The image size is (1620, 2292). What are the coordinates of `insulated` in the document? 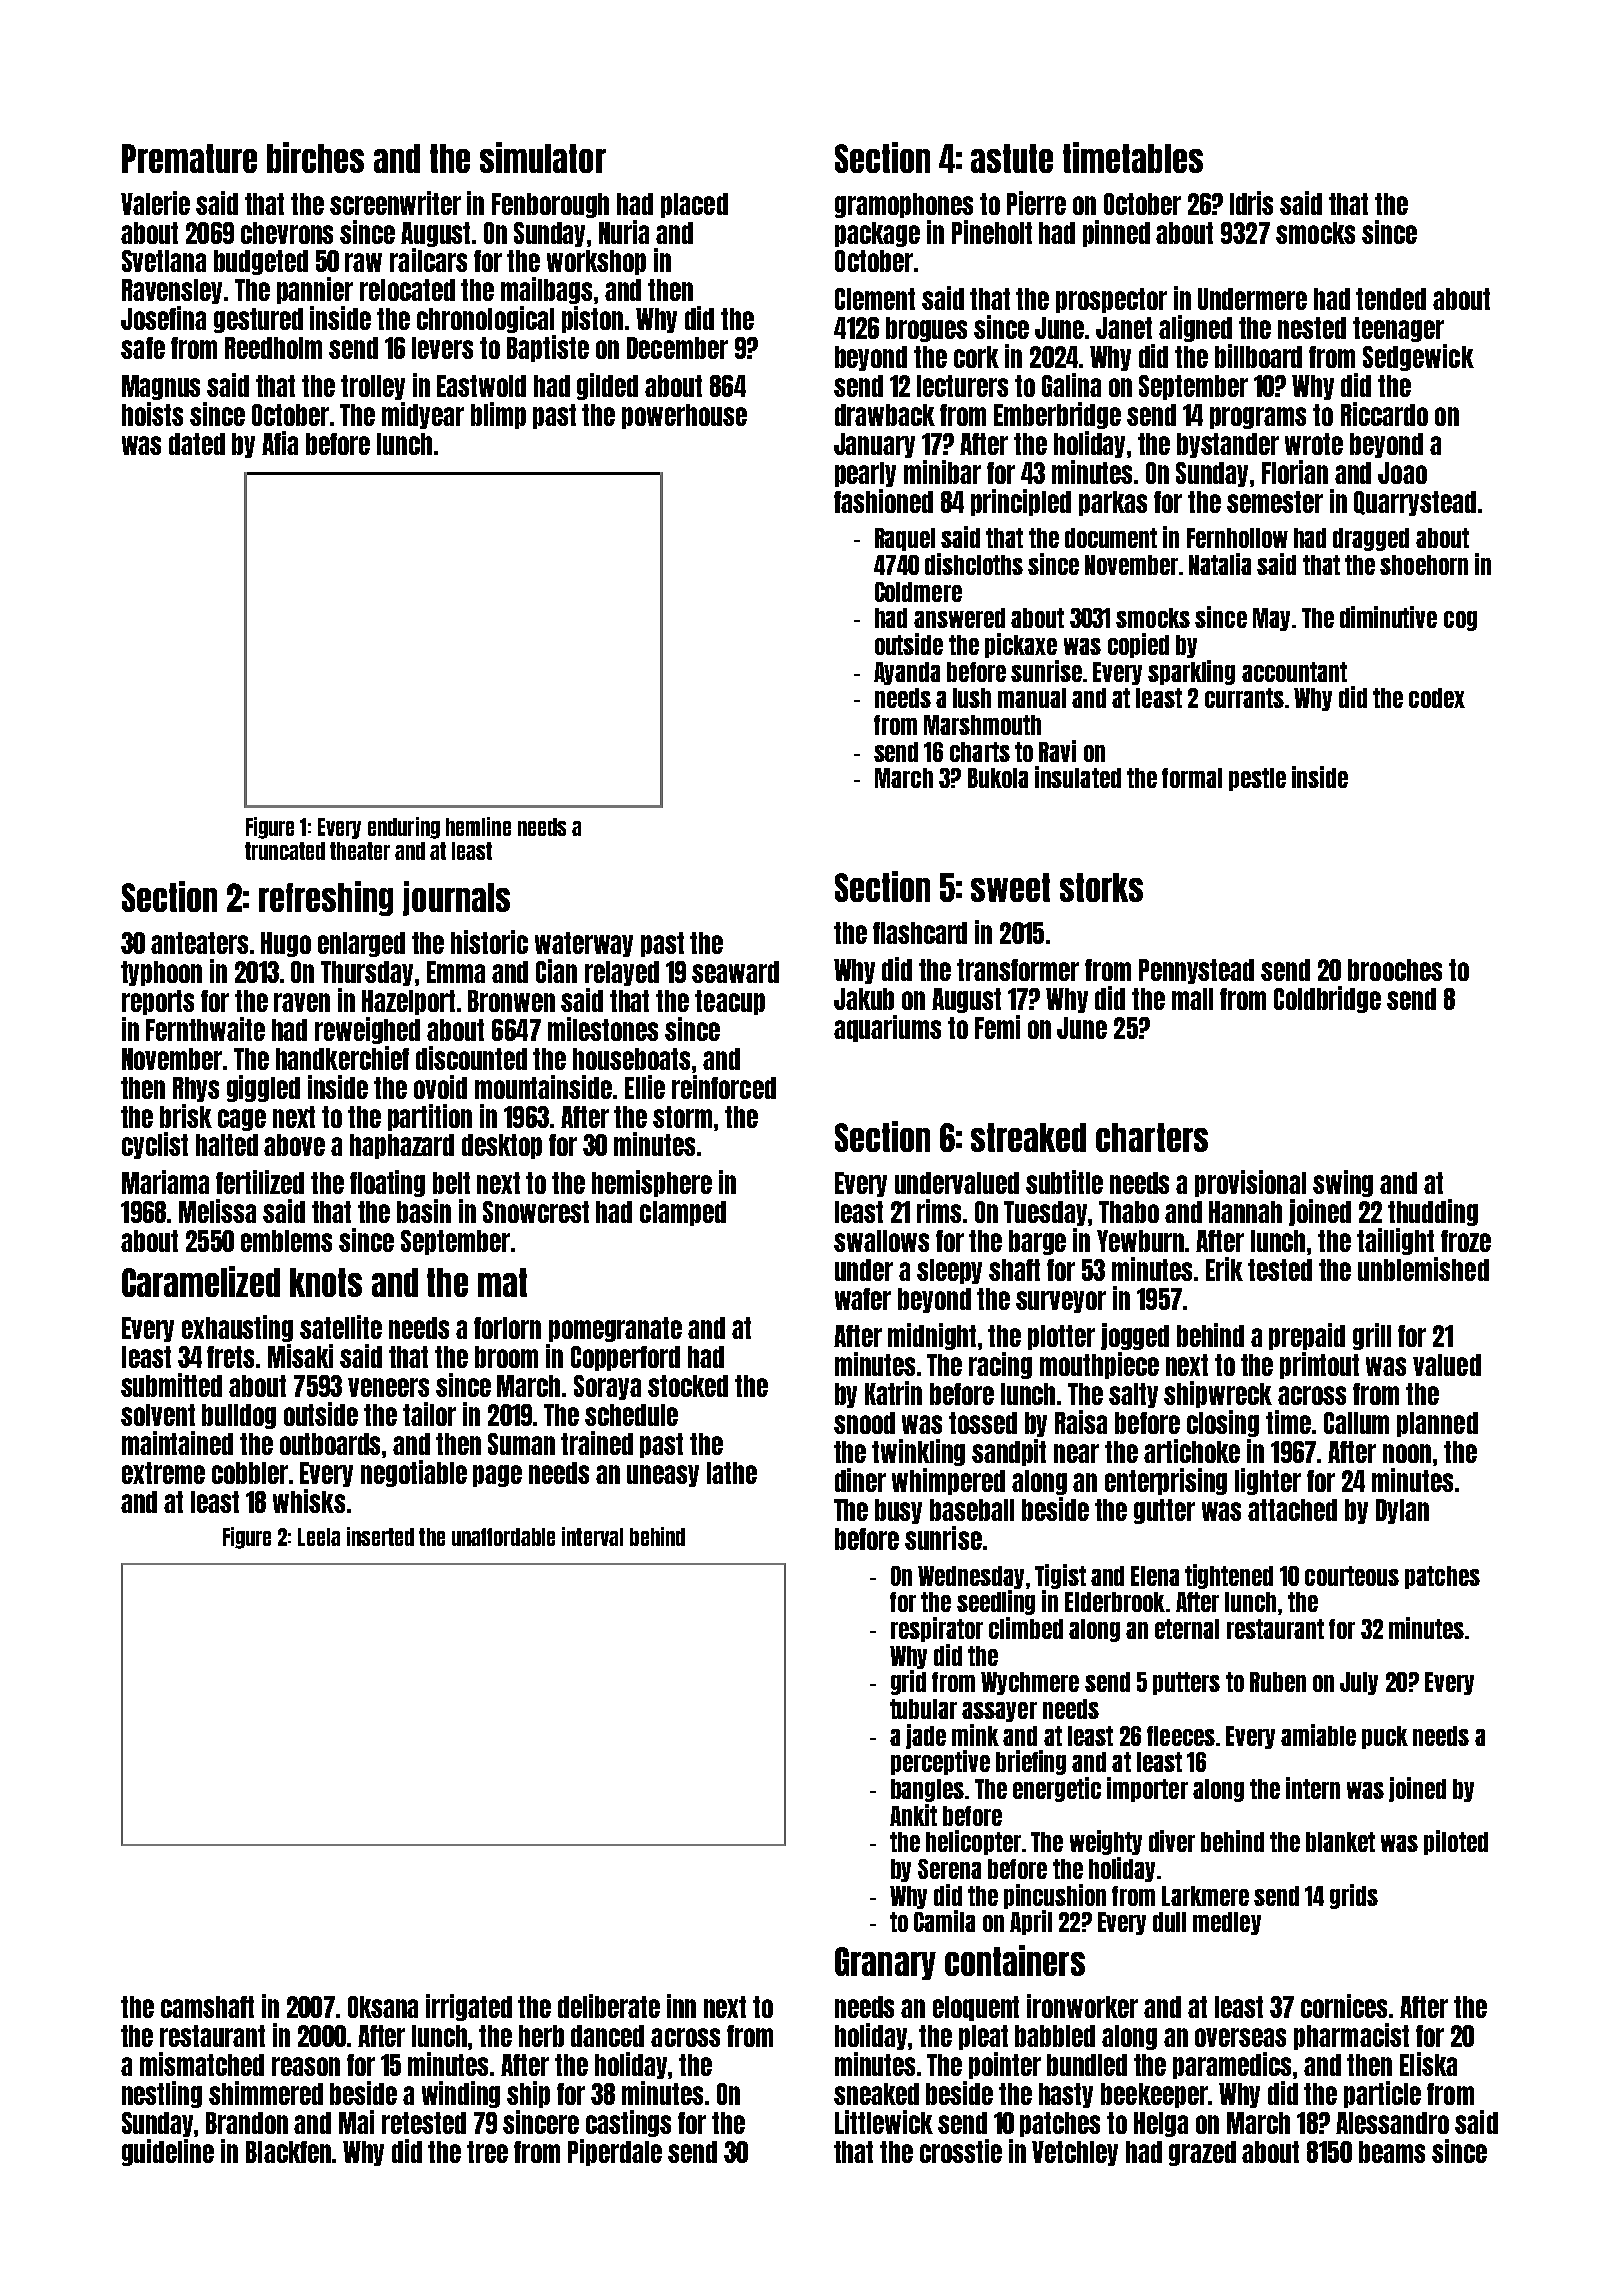 It's located at (1078, 777).
